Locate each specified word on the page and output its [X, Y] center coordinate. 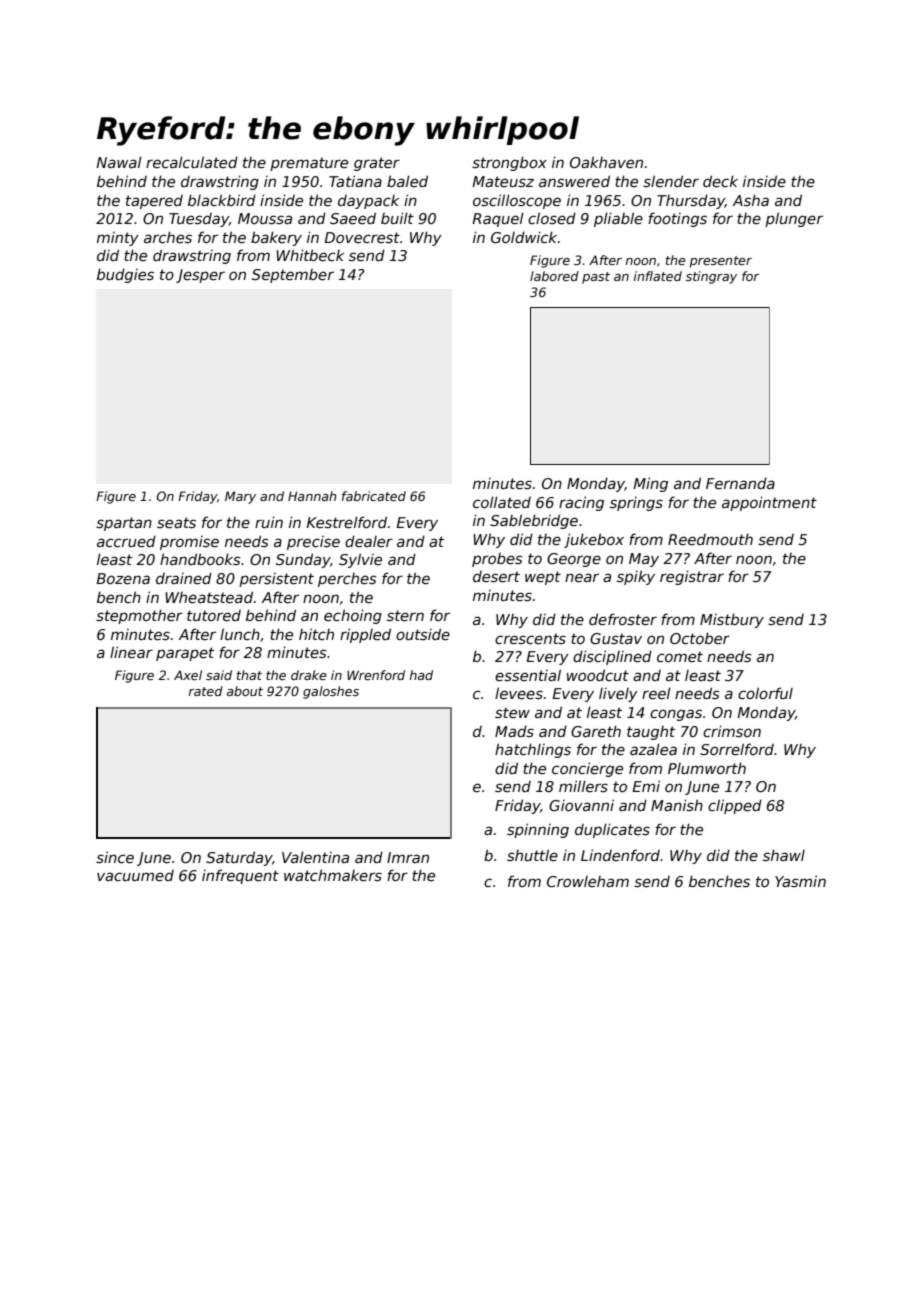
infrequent [240, 876]
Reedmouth [710, 539]
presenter [721, 262]
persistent [276, 580]
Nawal [119, 162]
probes [497, 560]
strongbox [509, 163]
